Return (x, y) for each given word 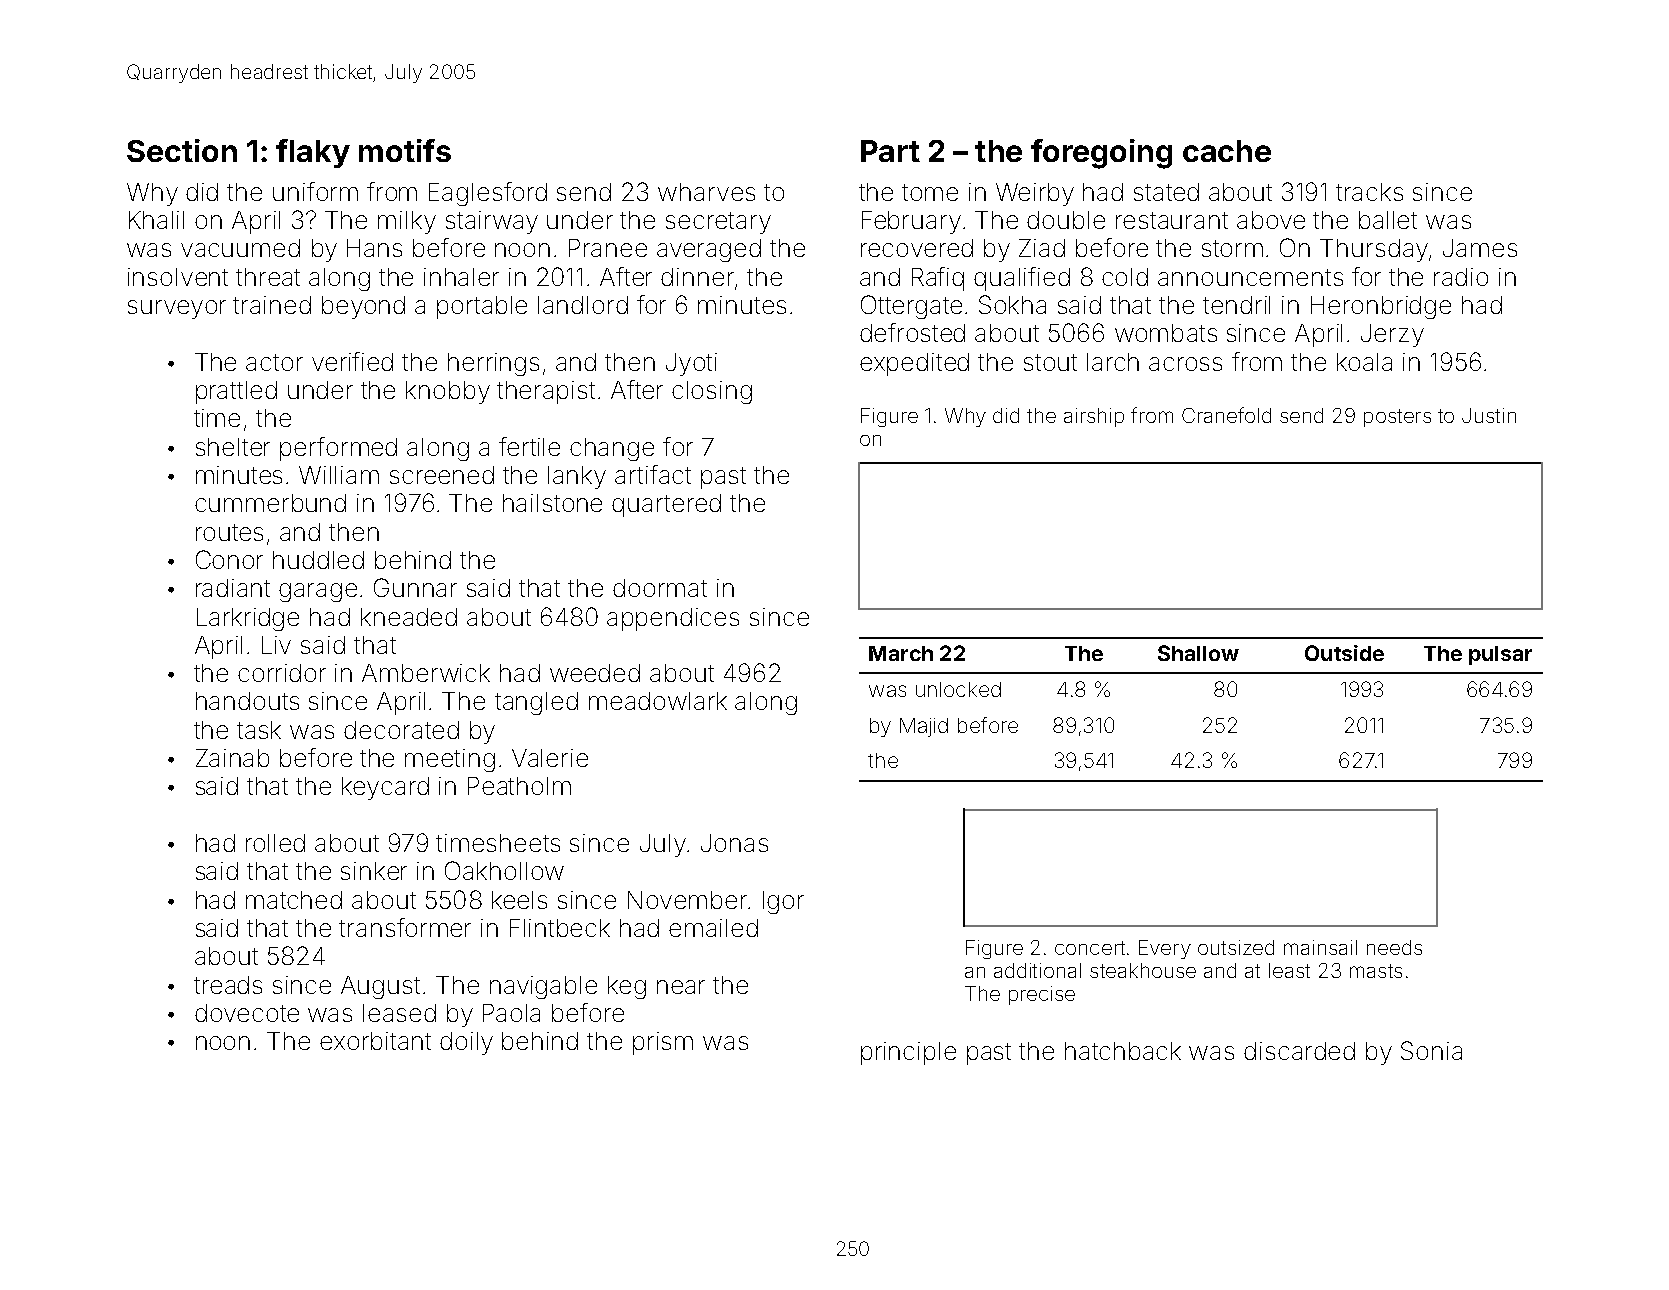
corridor (282, 673)
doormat (660, 588)
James (1480, 248)
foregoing (1101, 154)
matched (294, 900)
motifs (405, 150)
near (681, 987)
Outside (1344, 653)
